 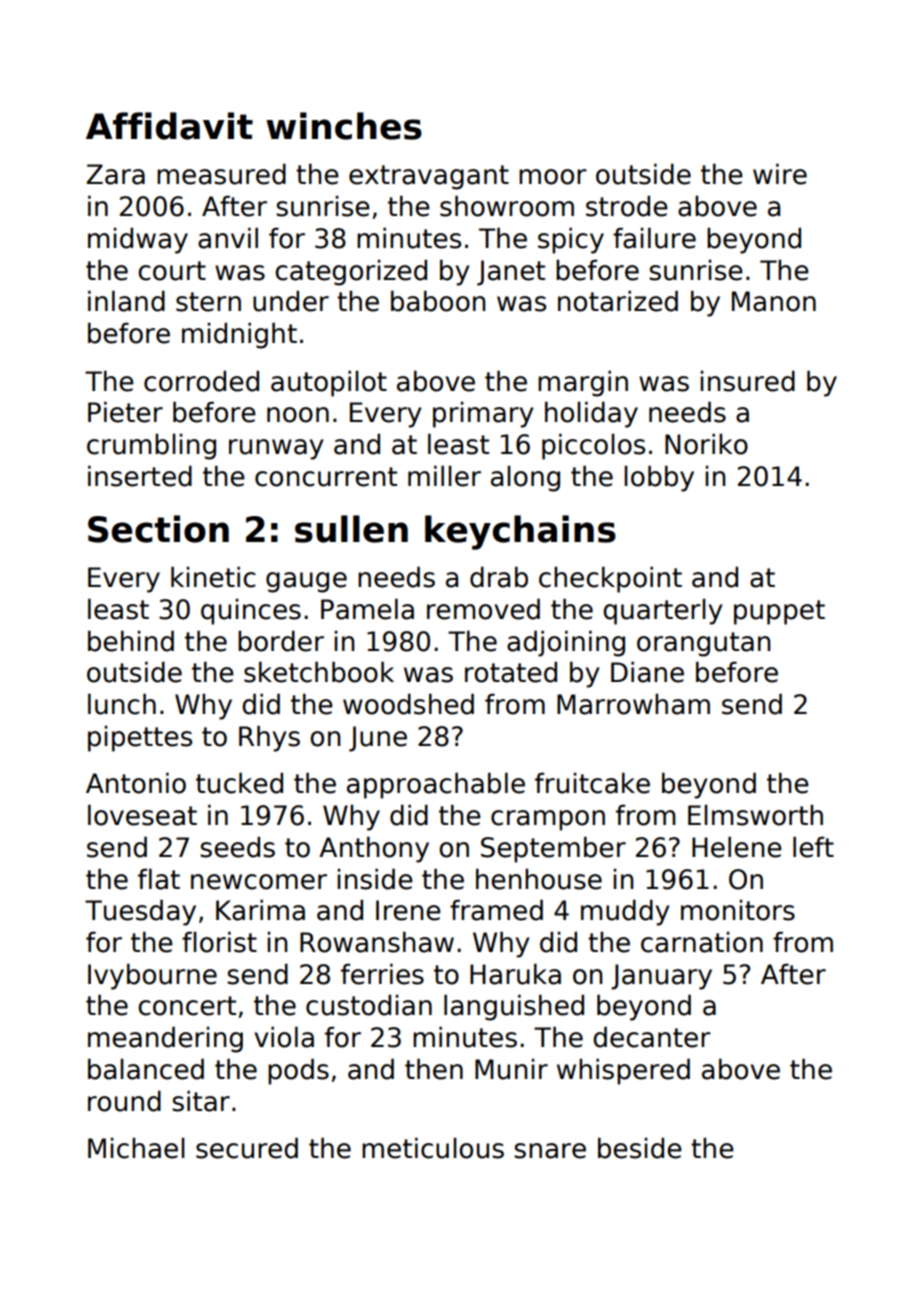 I want to click on strode, so click(x=627, y=206).
